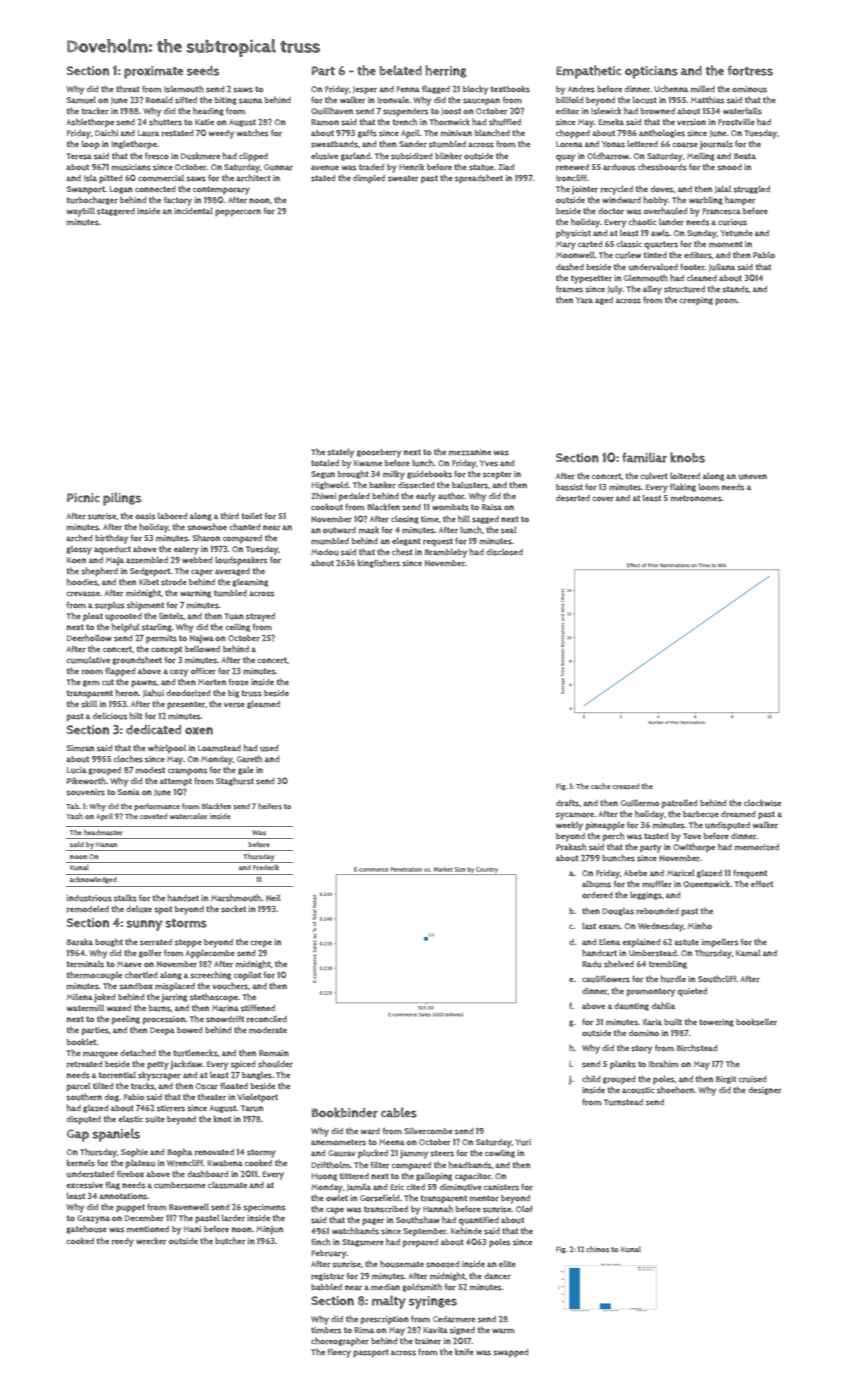 The image size is (849, 1400). What do you see at coordinates (400, 70) in the screenshot?
I see `belated` at bounding box center [400, 70].
